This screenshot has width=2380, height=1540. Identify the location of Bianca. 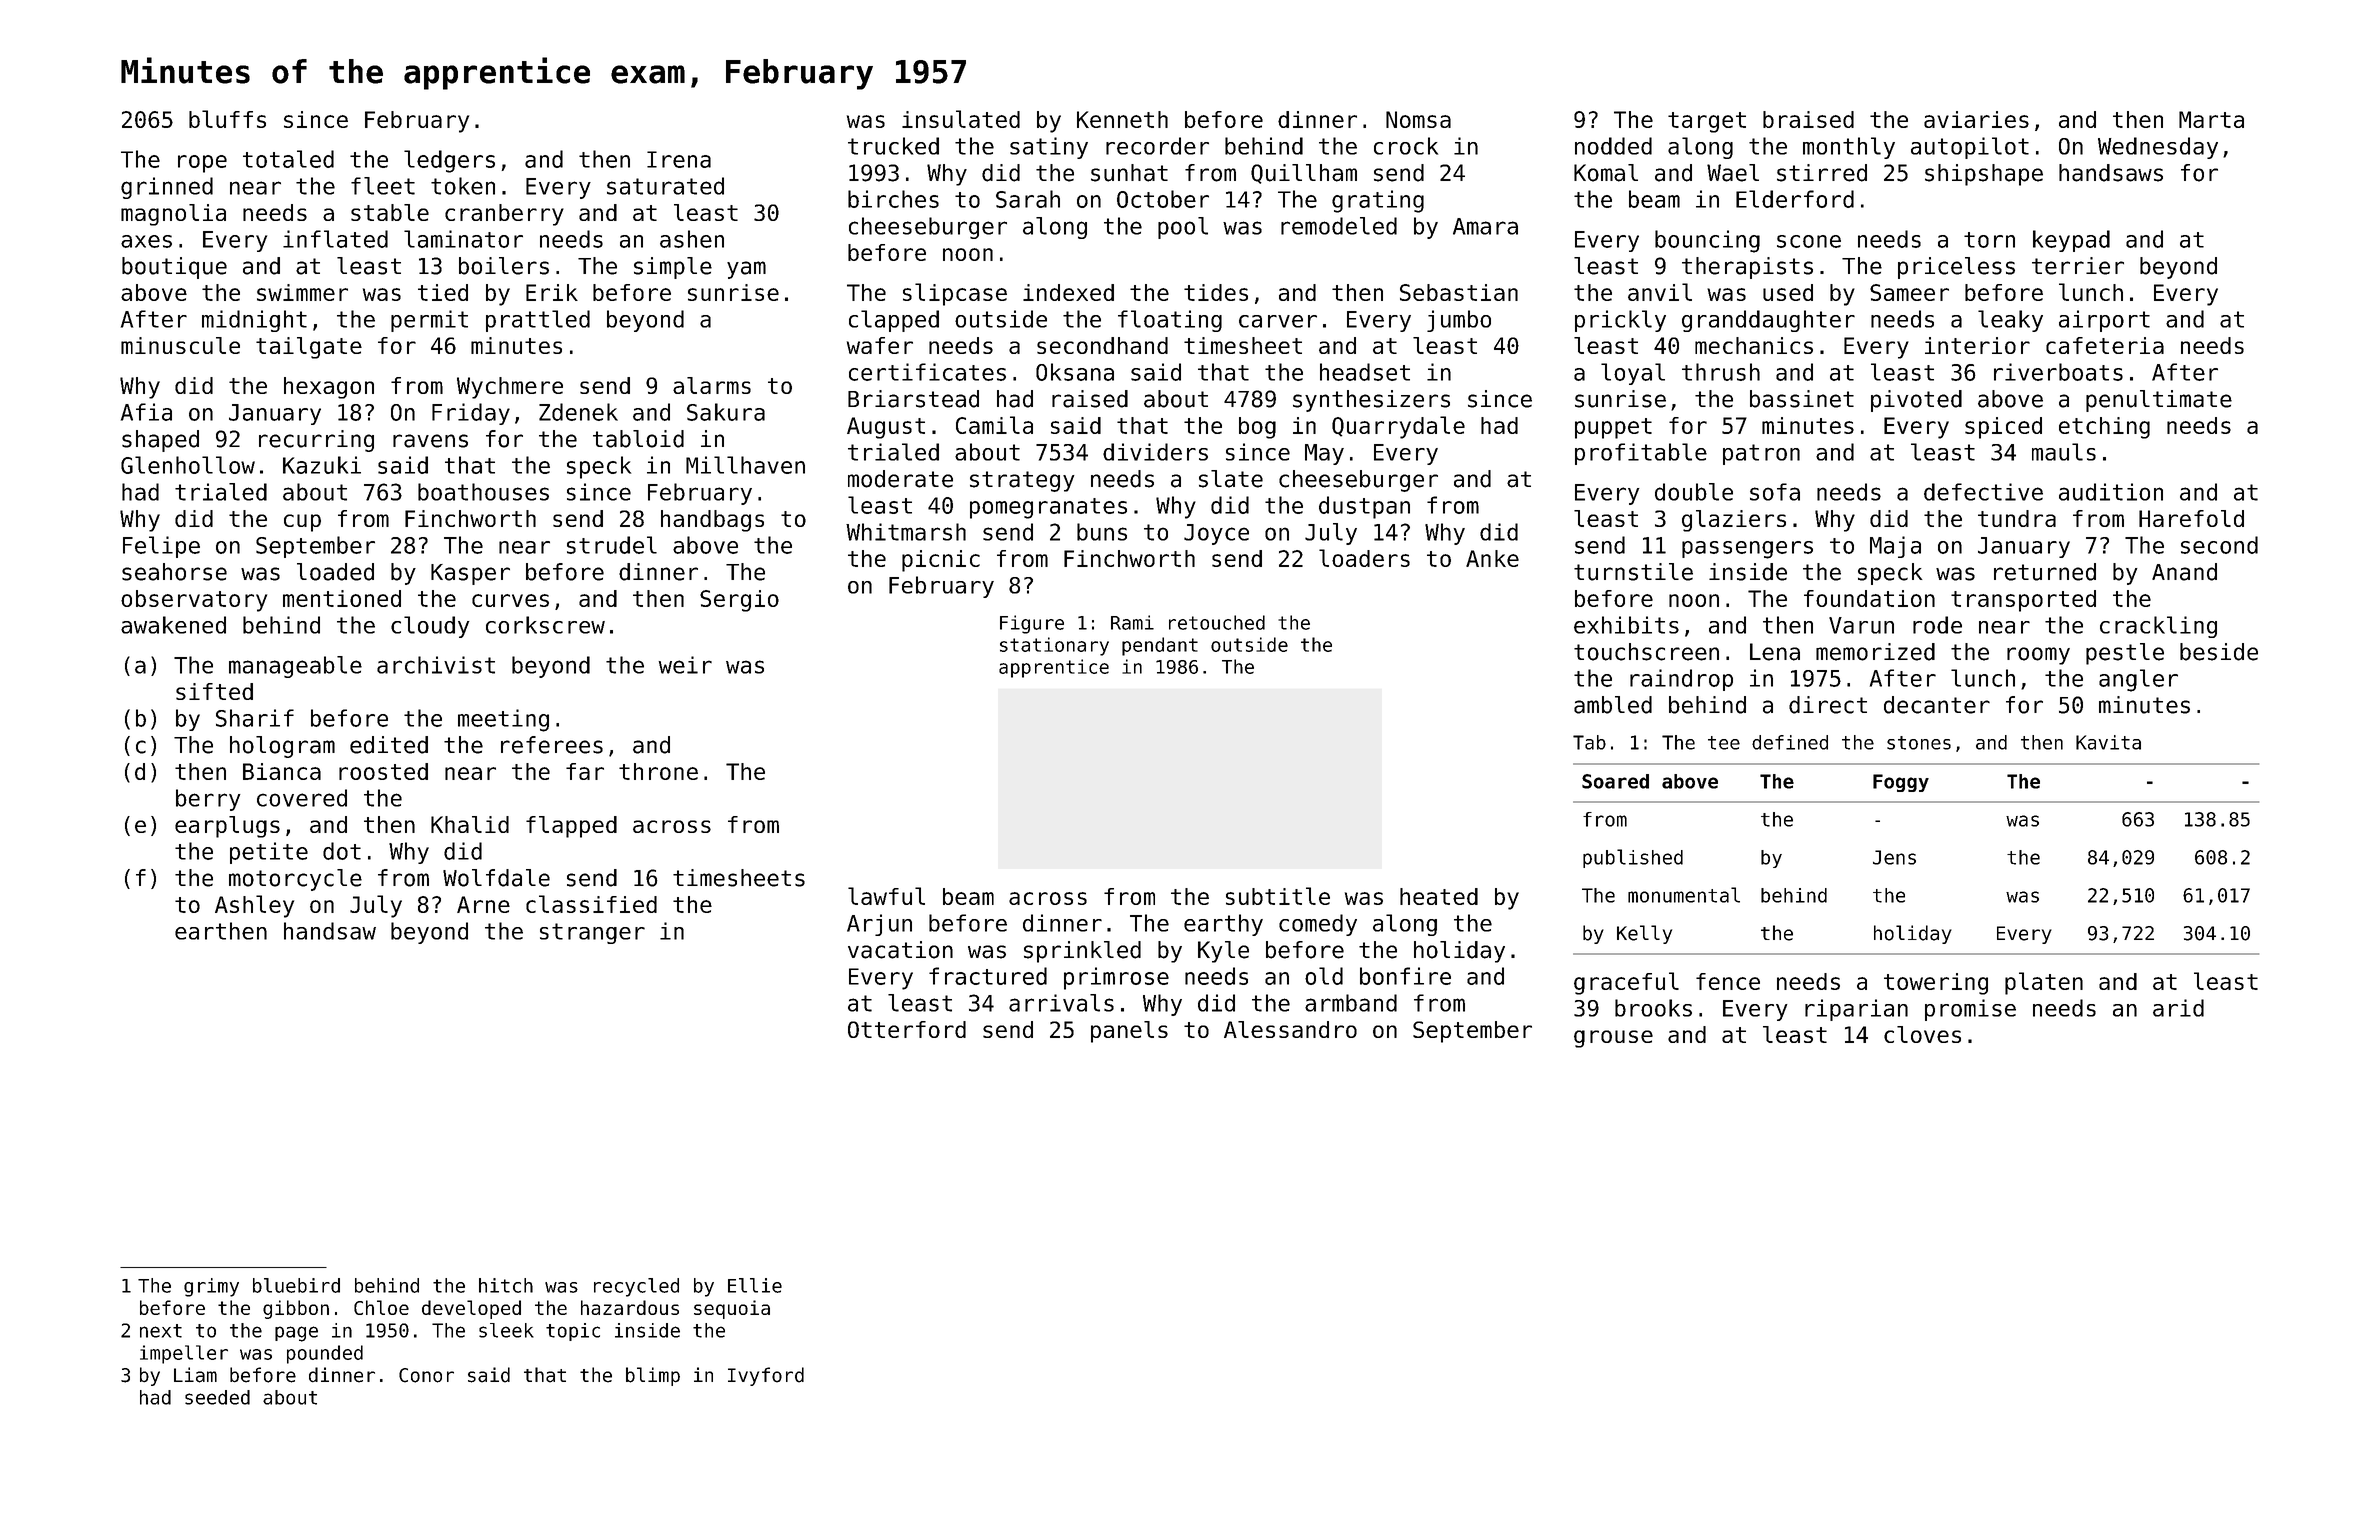
(282, 771).
